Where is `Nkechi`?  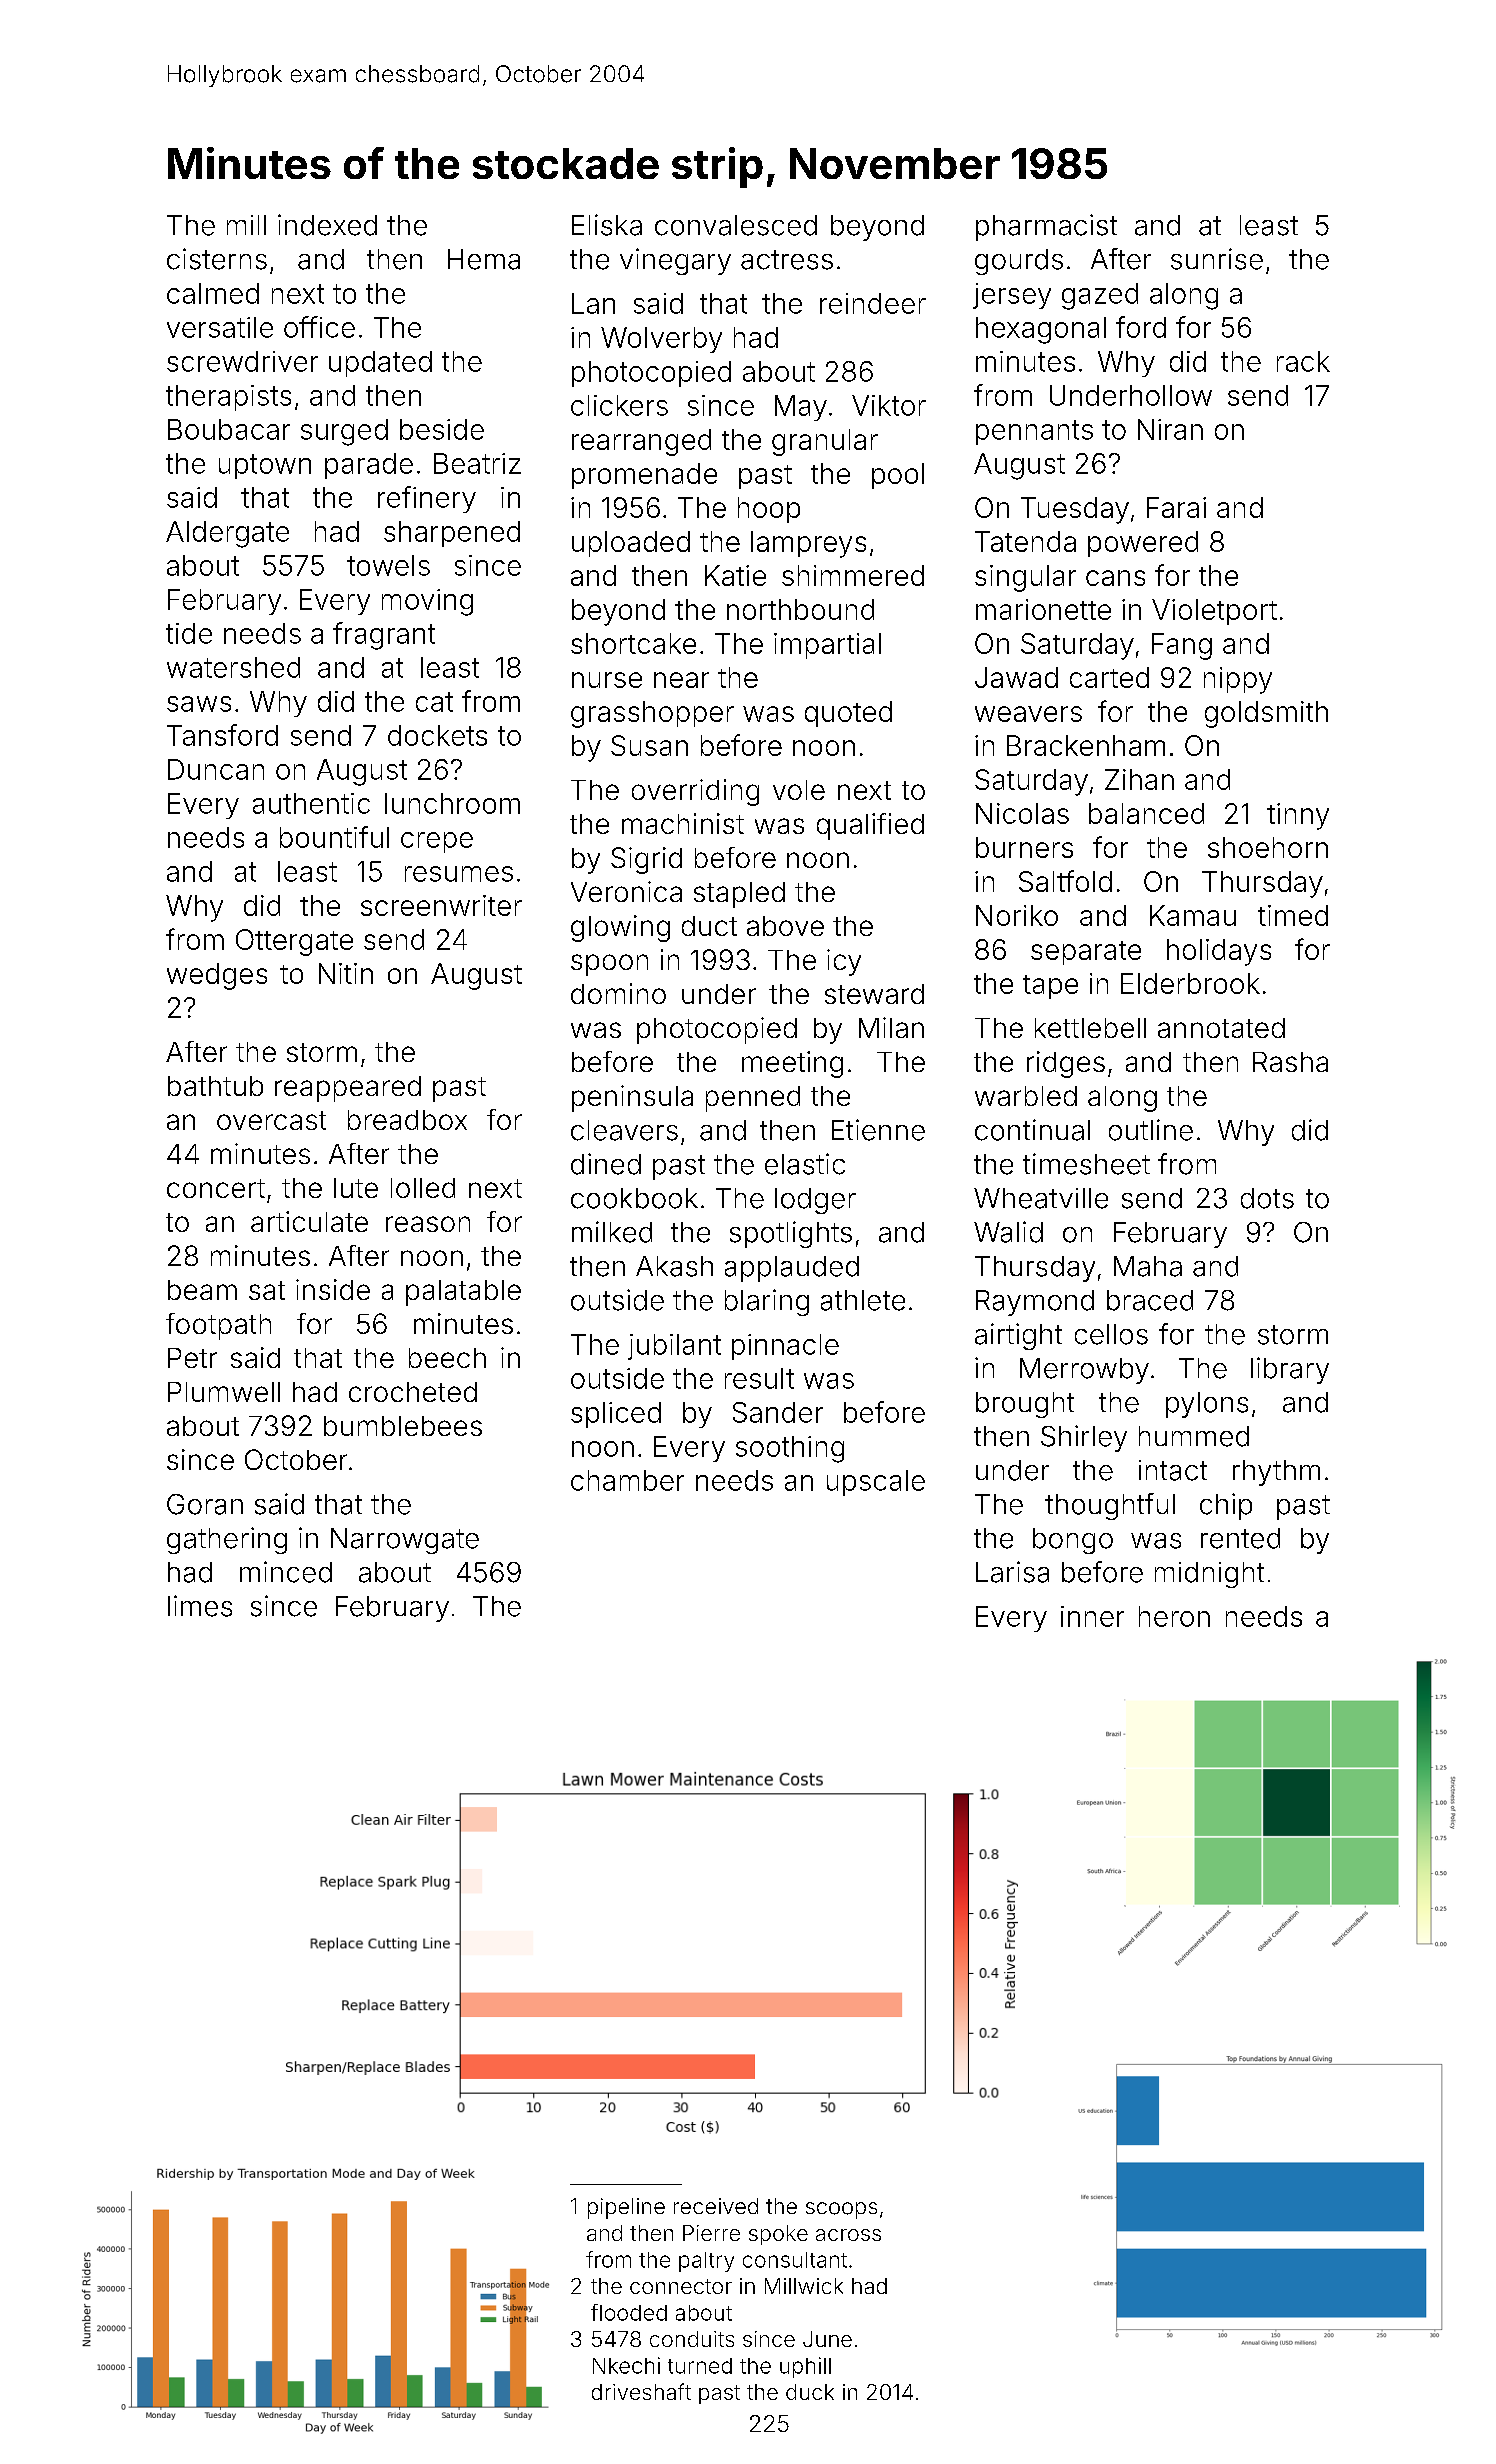 Nkechi is located at coordinates (626, 2365).
